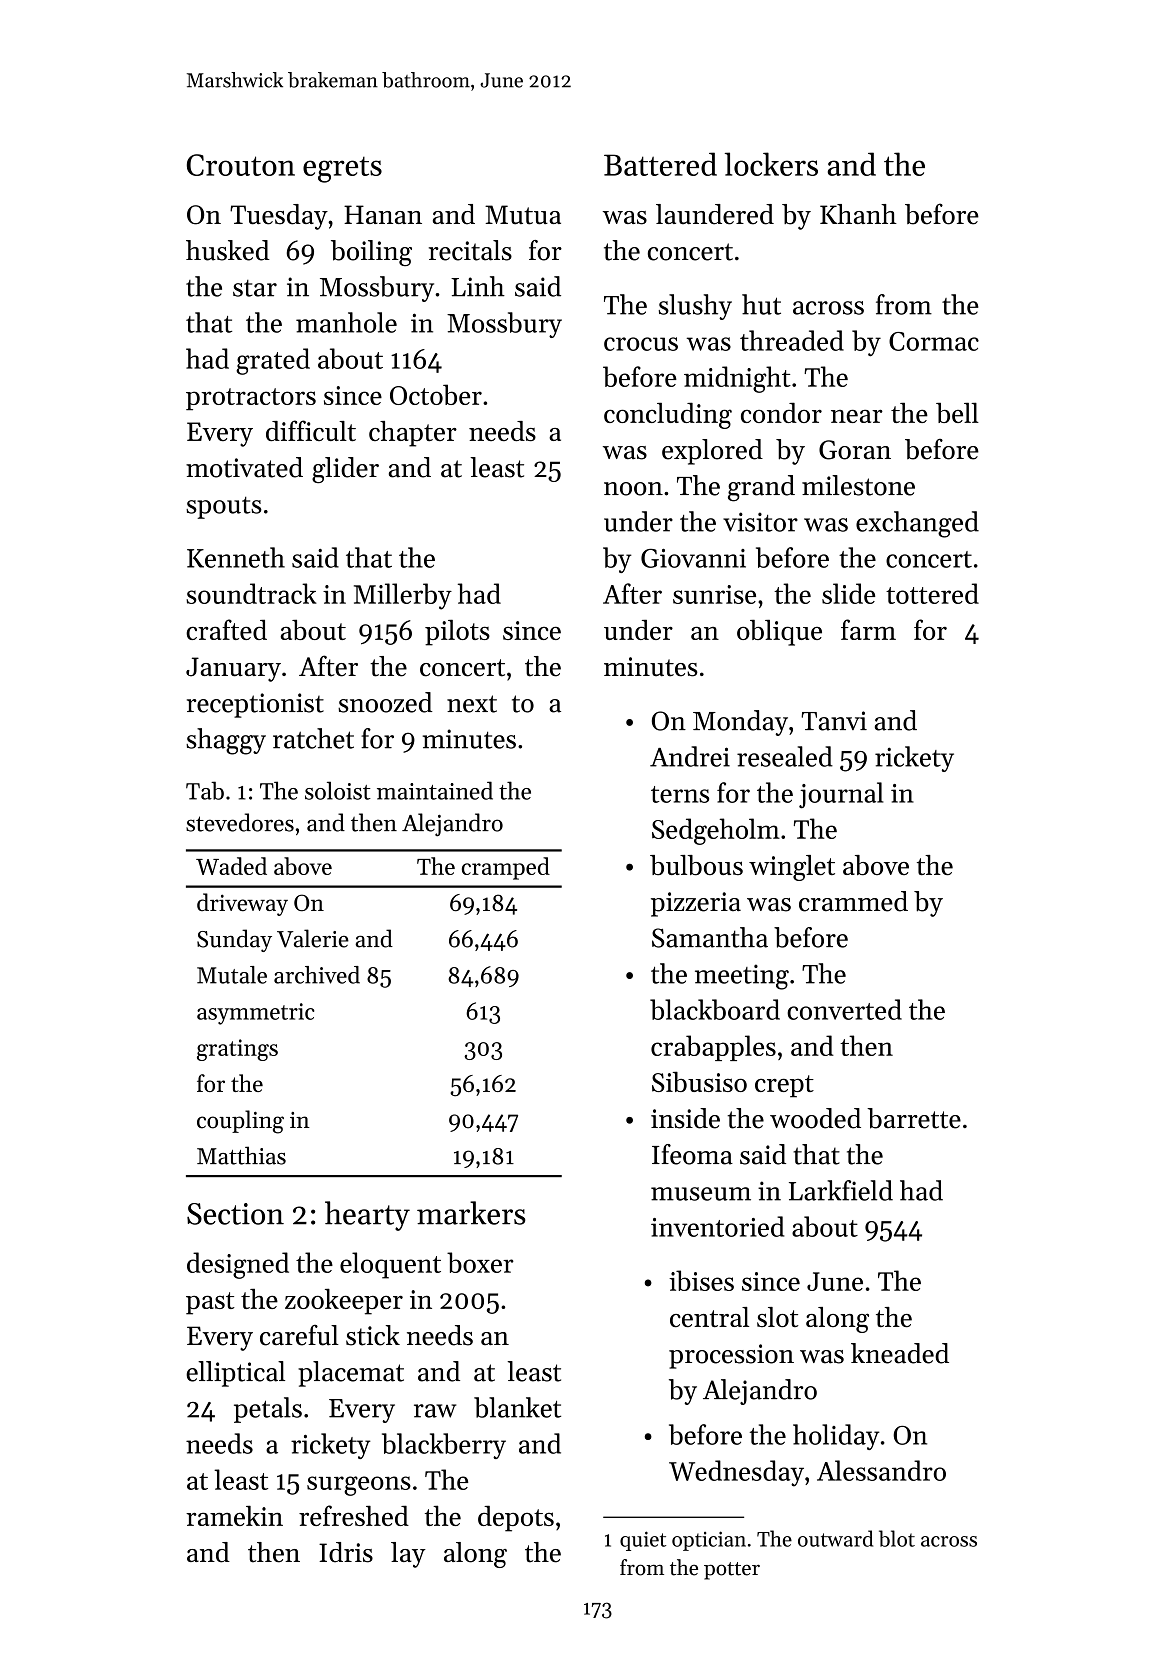  Describe the element at coordinates (523, 215) in the screenshot. I see `Mutua` at that location.
